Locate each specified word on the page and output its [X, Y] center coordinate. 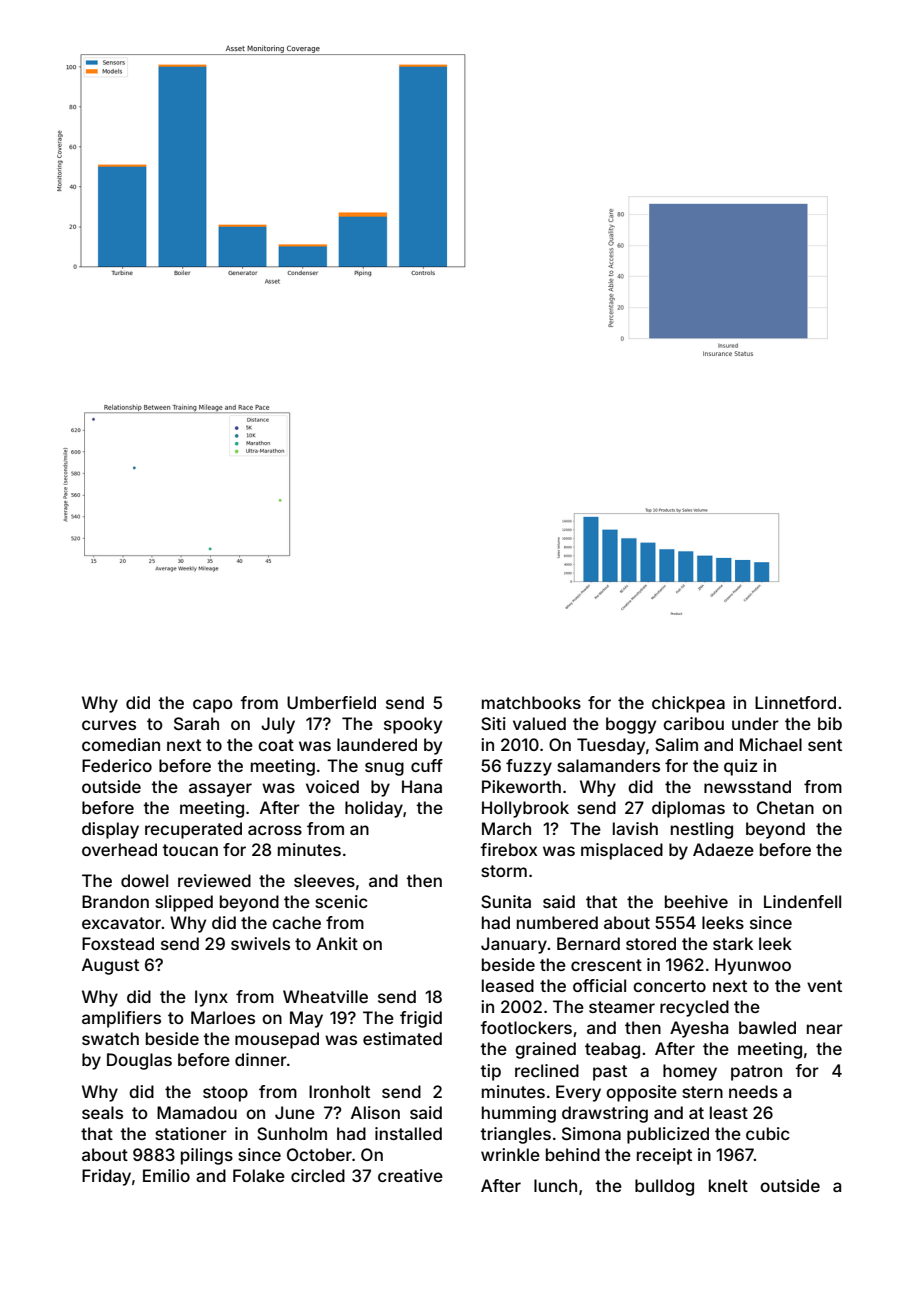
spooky [413, 725]
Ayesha [699, 1029]
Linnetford [795, 702]
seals [102, 1112]
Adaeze [723, 849]
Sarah [196, 723]
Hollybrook [525, 809]
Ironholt [339, 1091]
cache [296, 922]
